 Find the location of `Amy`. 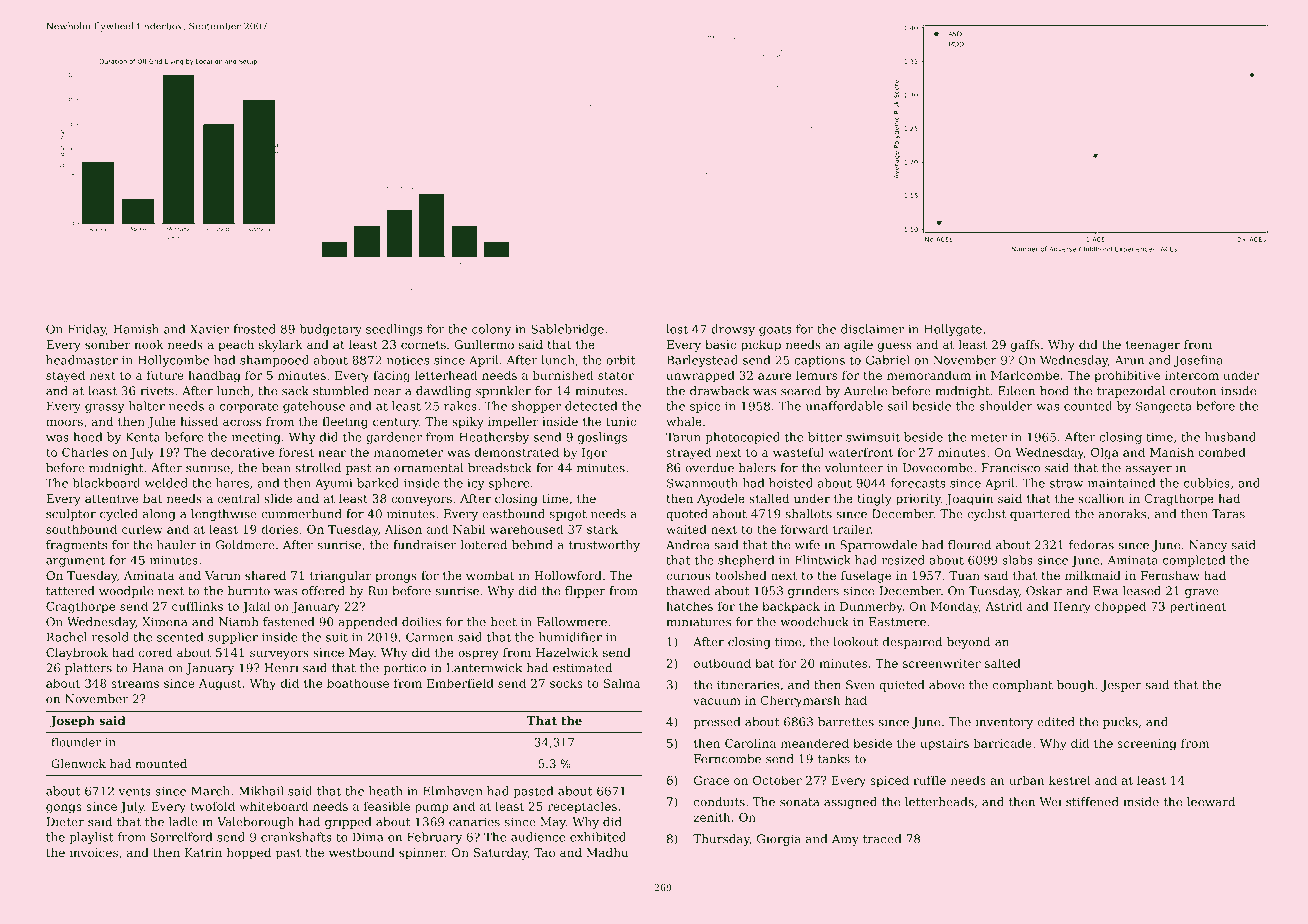

Amy is located at coordinates (845, 840).
